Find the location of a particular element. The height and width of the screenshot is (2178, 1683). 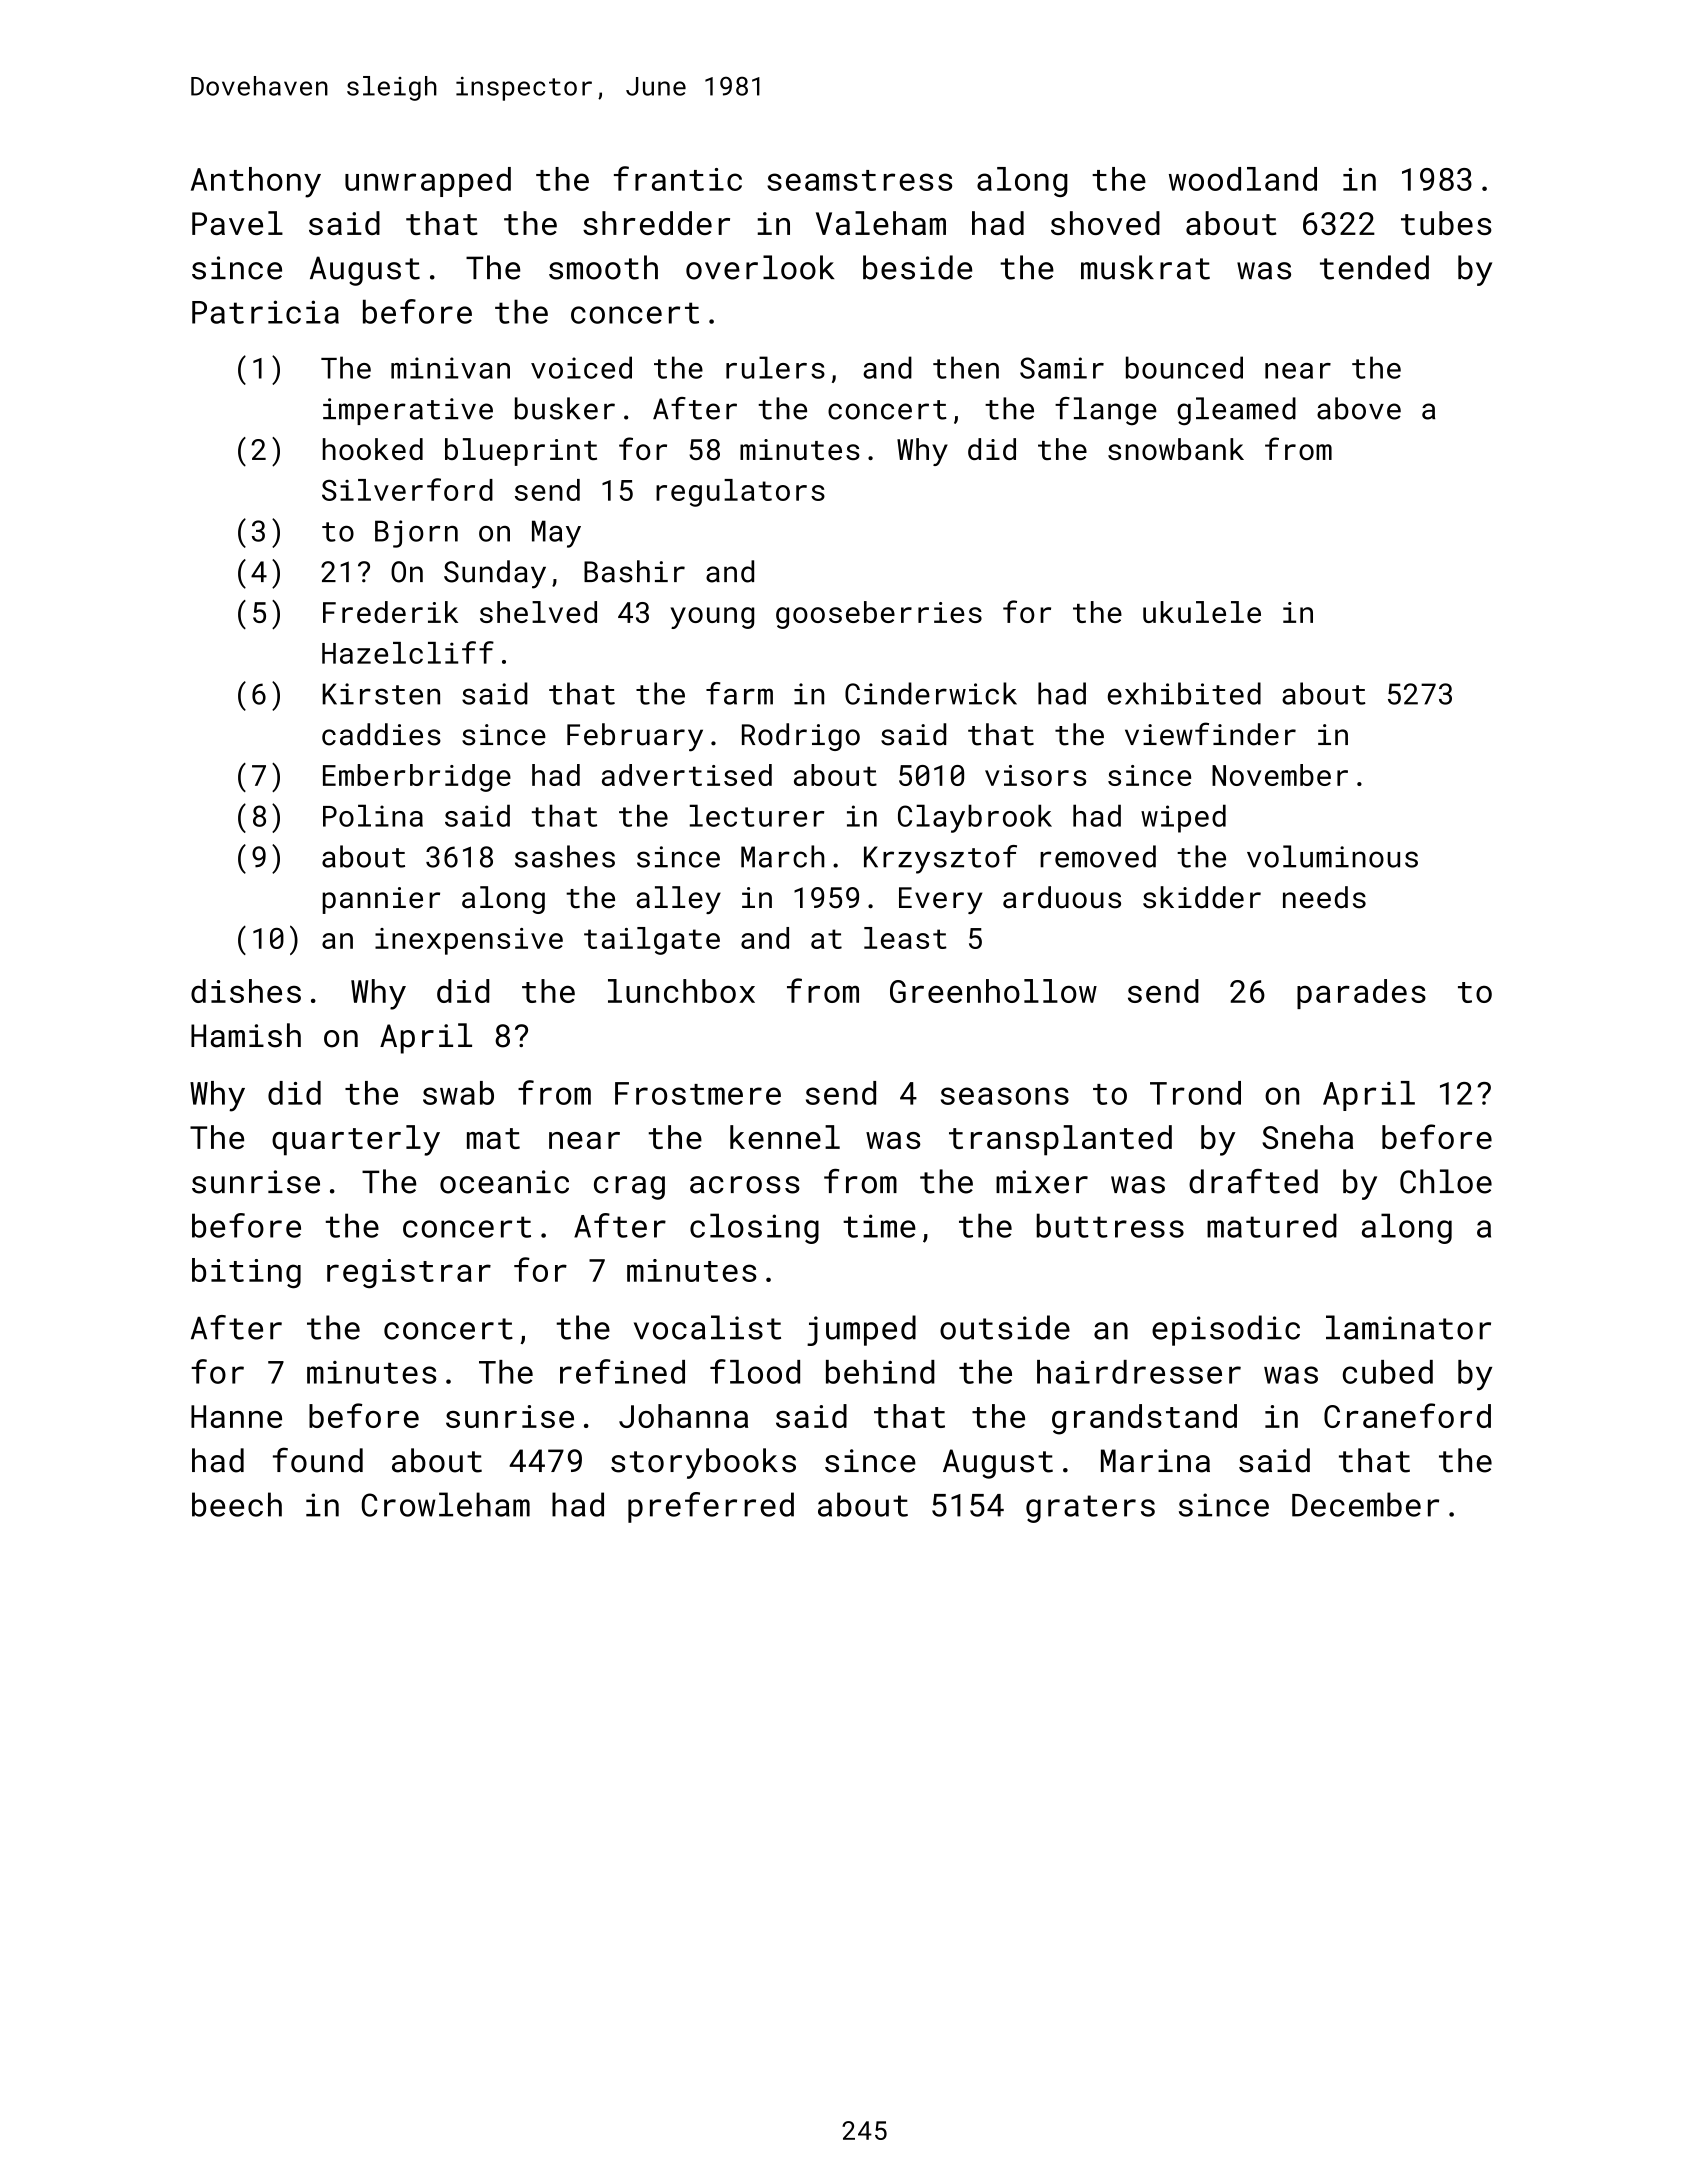

bounced is located at coordinates (1184, 367).
